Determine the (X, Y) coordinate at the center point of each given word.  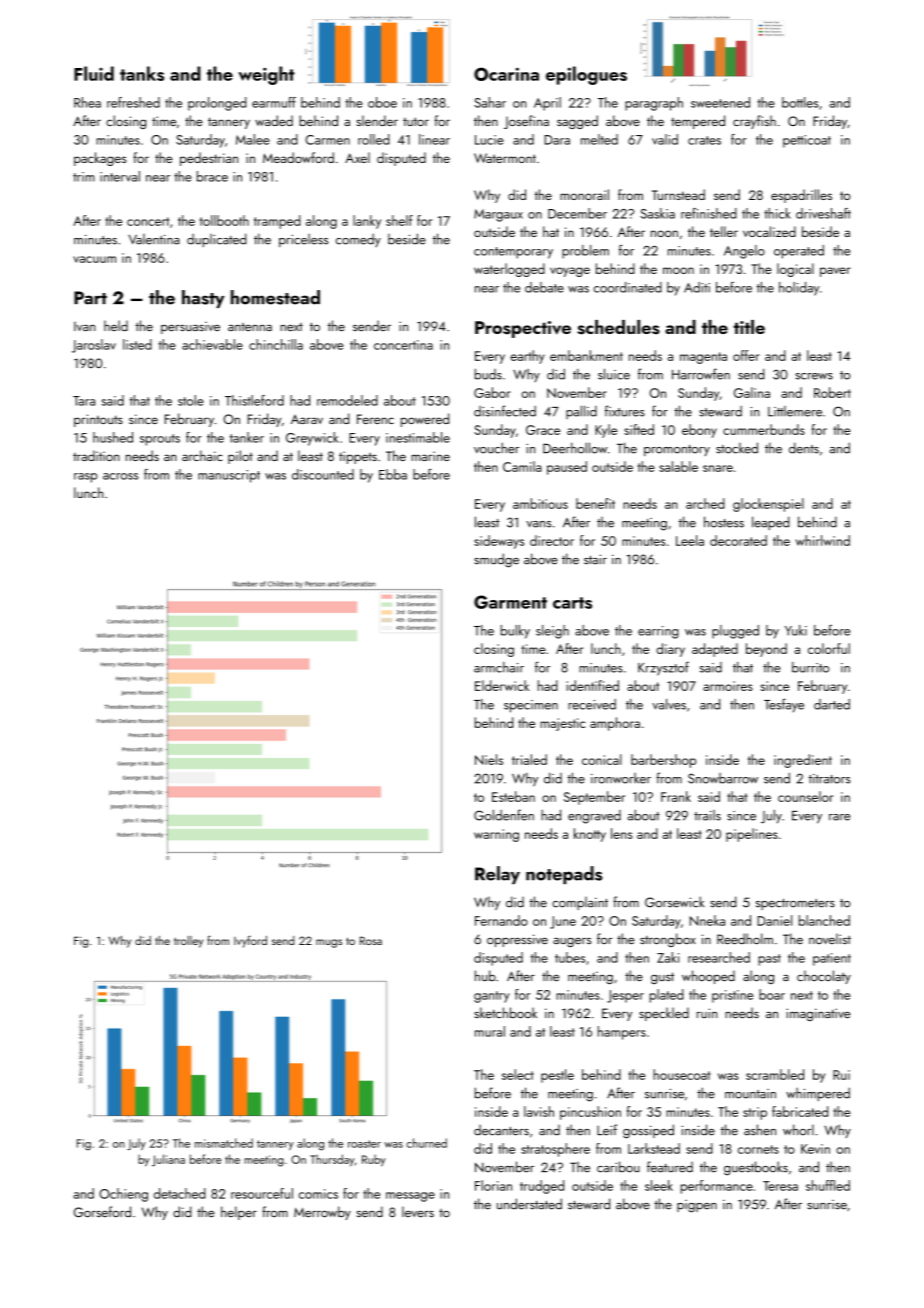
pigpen (697, 1206)
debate (544, 287)
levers (418, 1211)
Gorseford (102, 1212)
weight (266, 75)
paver (835, 272)
